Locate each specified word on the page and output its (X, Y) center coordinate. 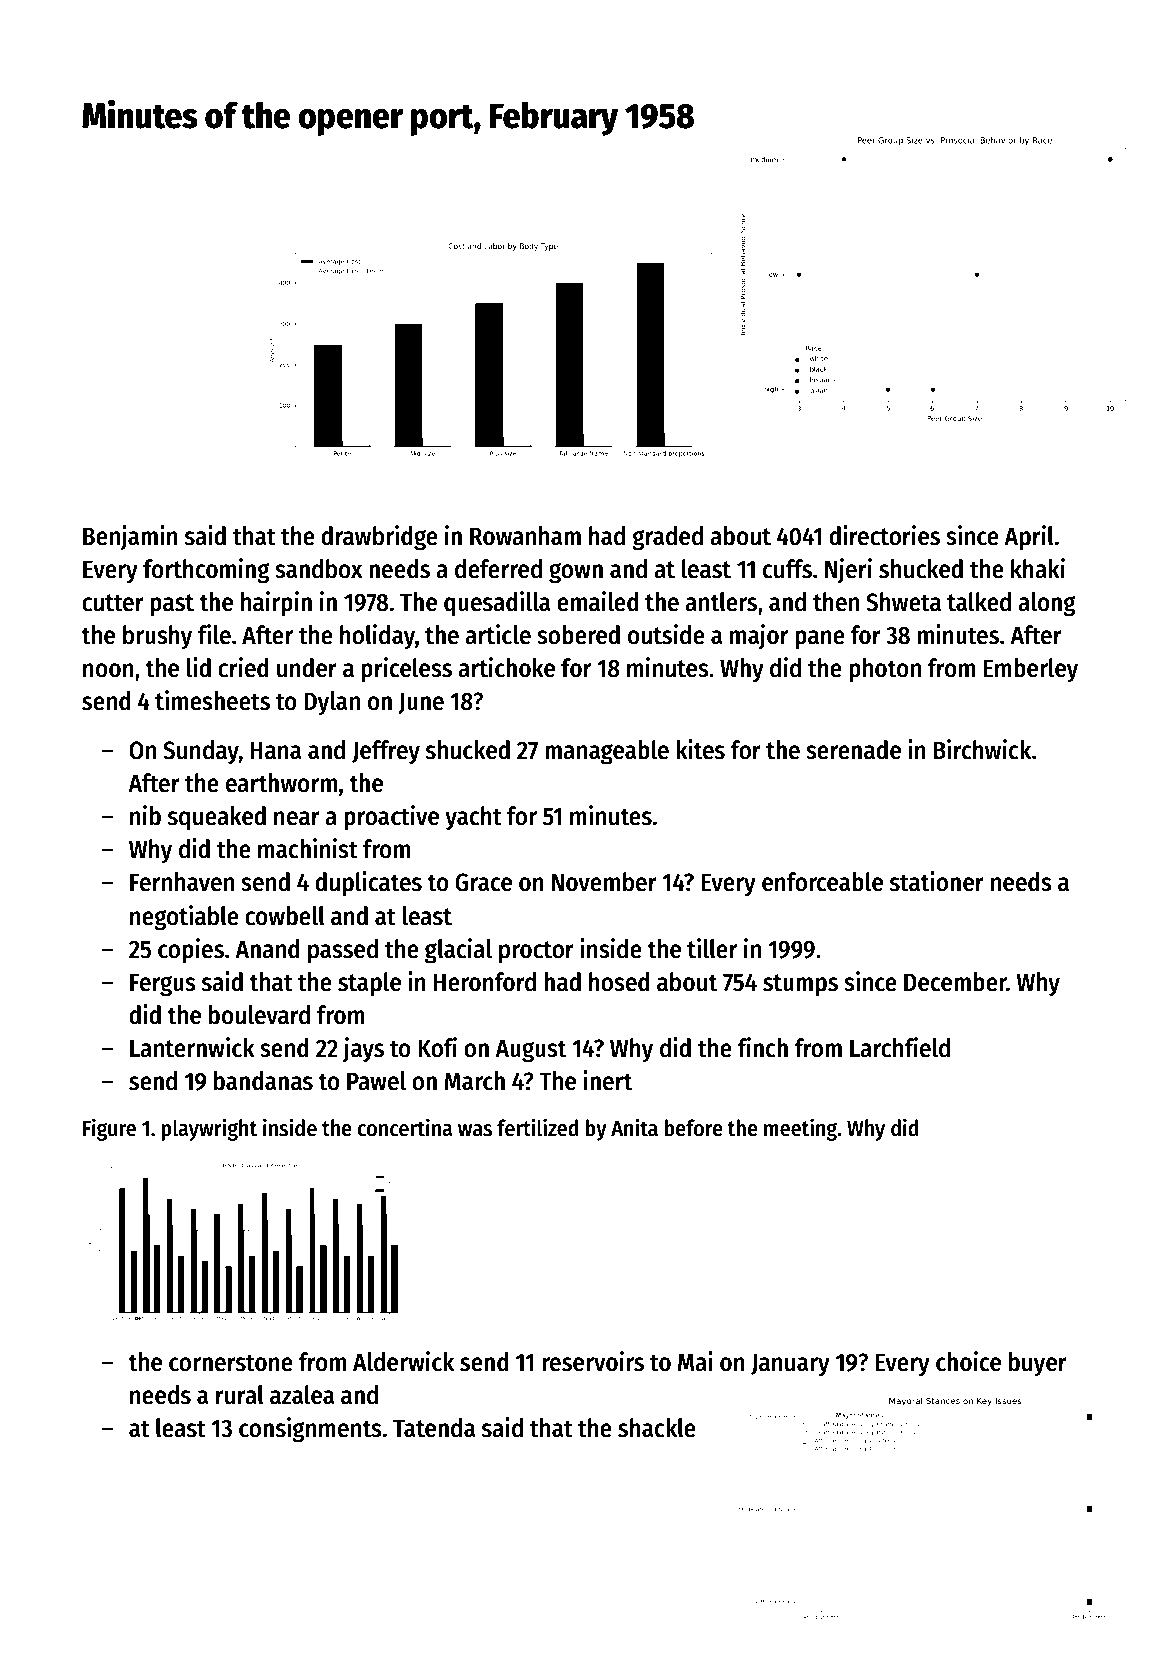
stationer (937, 881)
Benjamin (130, 537)
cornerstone (231, 1363)
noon (108, 670)
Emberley (1030, 670)
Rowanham (525, 536)
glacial (458, 951)
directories (884, 535)
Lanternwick (192, 1047)
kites (701, 749)
